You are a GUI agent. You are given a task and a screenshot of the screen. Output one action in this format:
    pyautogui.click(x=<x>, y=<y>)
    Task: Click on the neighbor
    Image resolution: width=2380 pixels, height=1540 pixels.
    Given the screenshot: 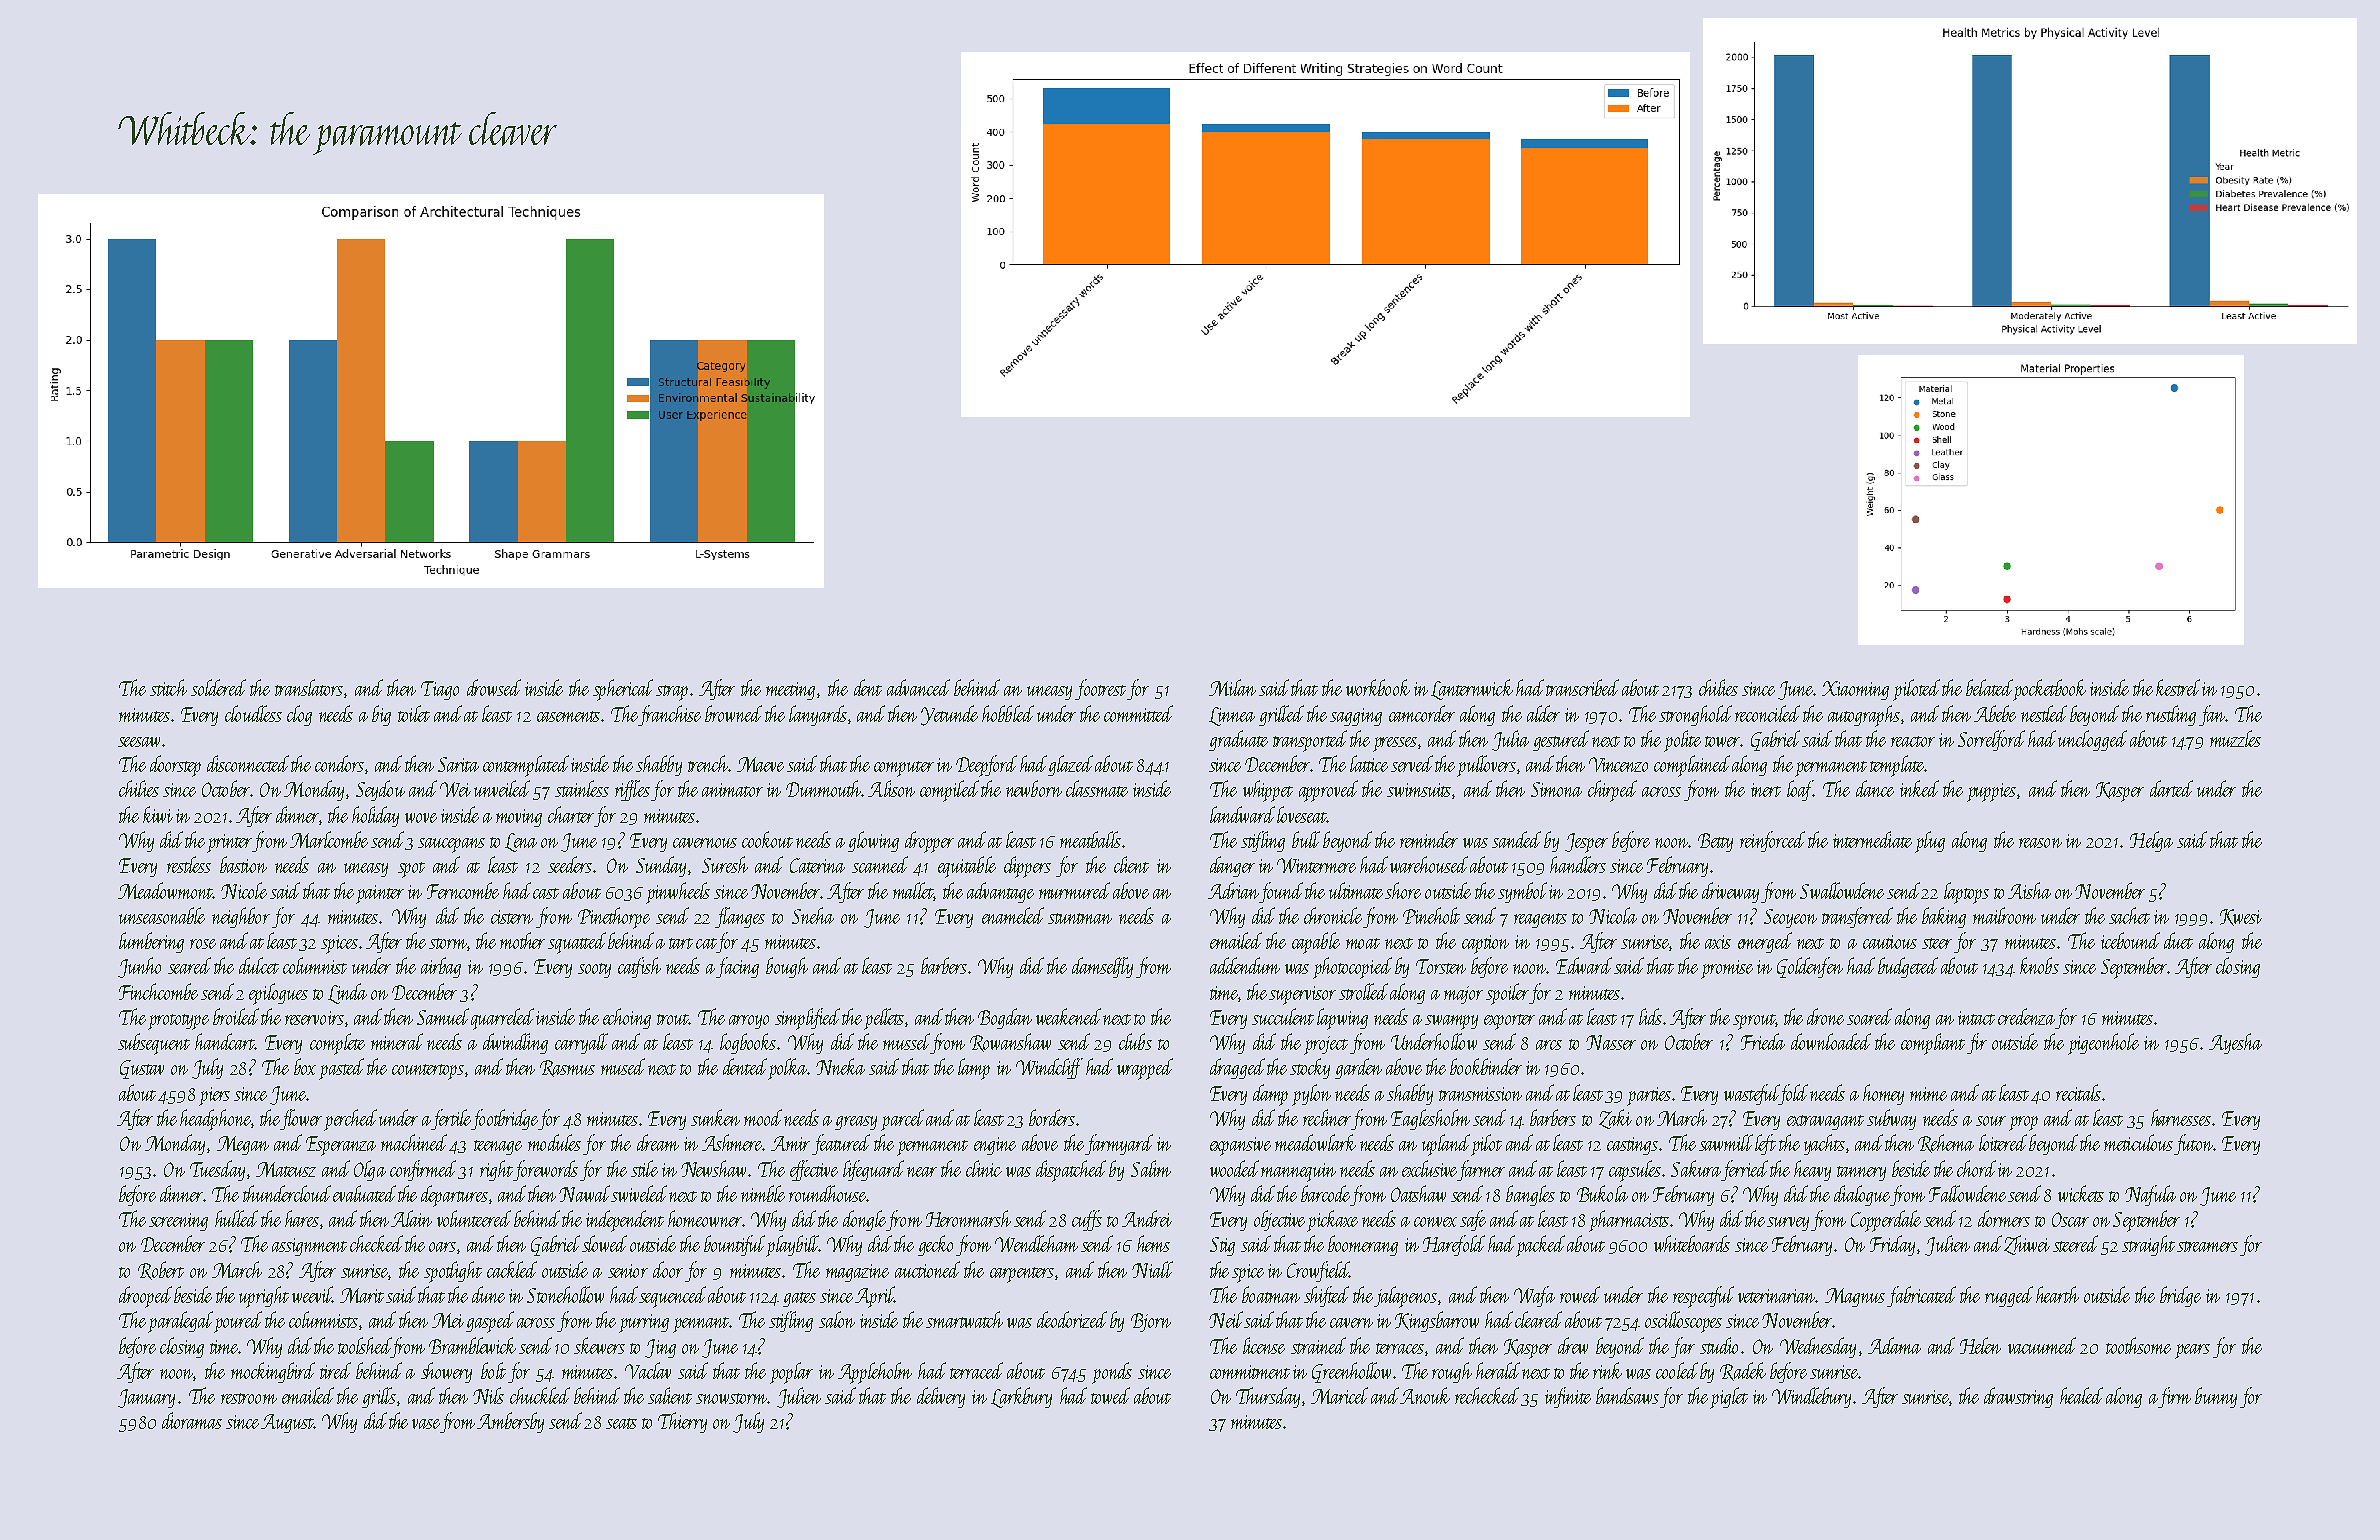 What is the action you would take?
    pyautogui.click(x=241, y=917)
